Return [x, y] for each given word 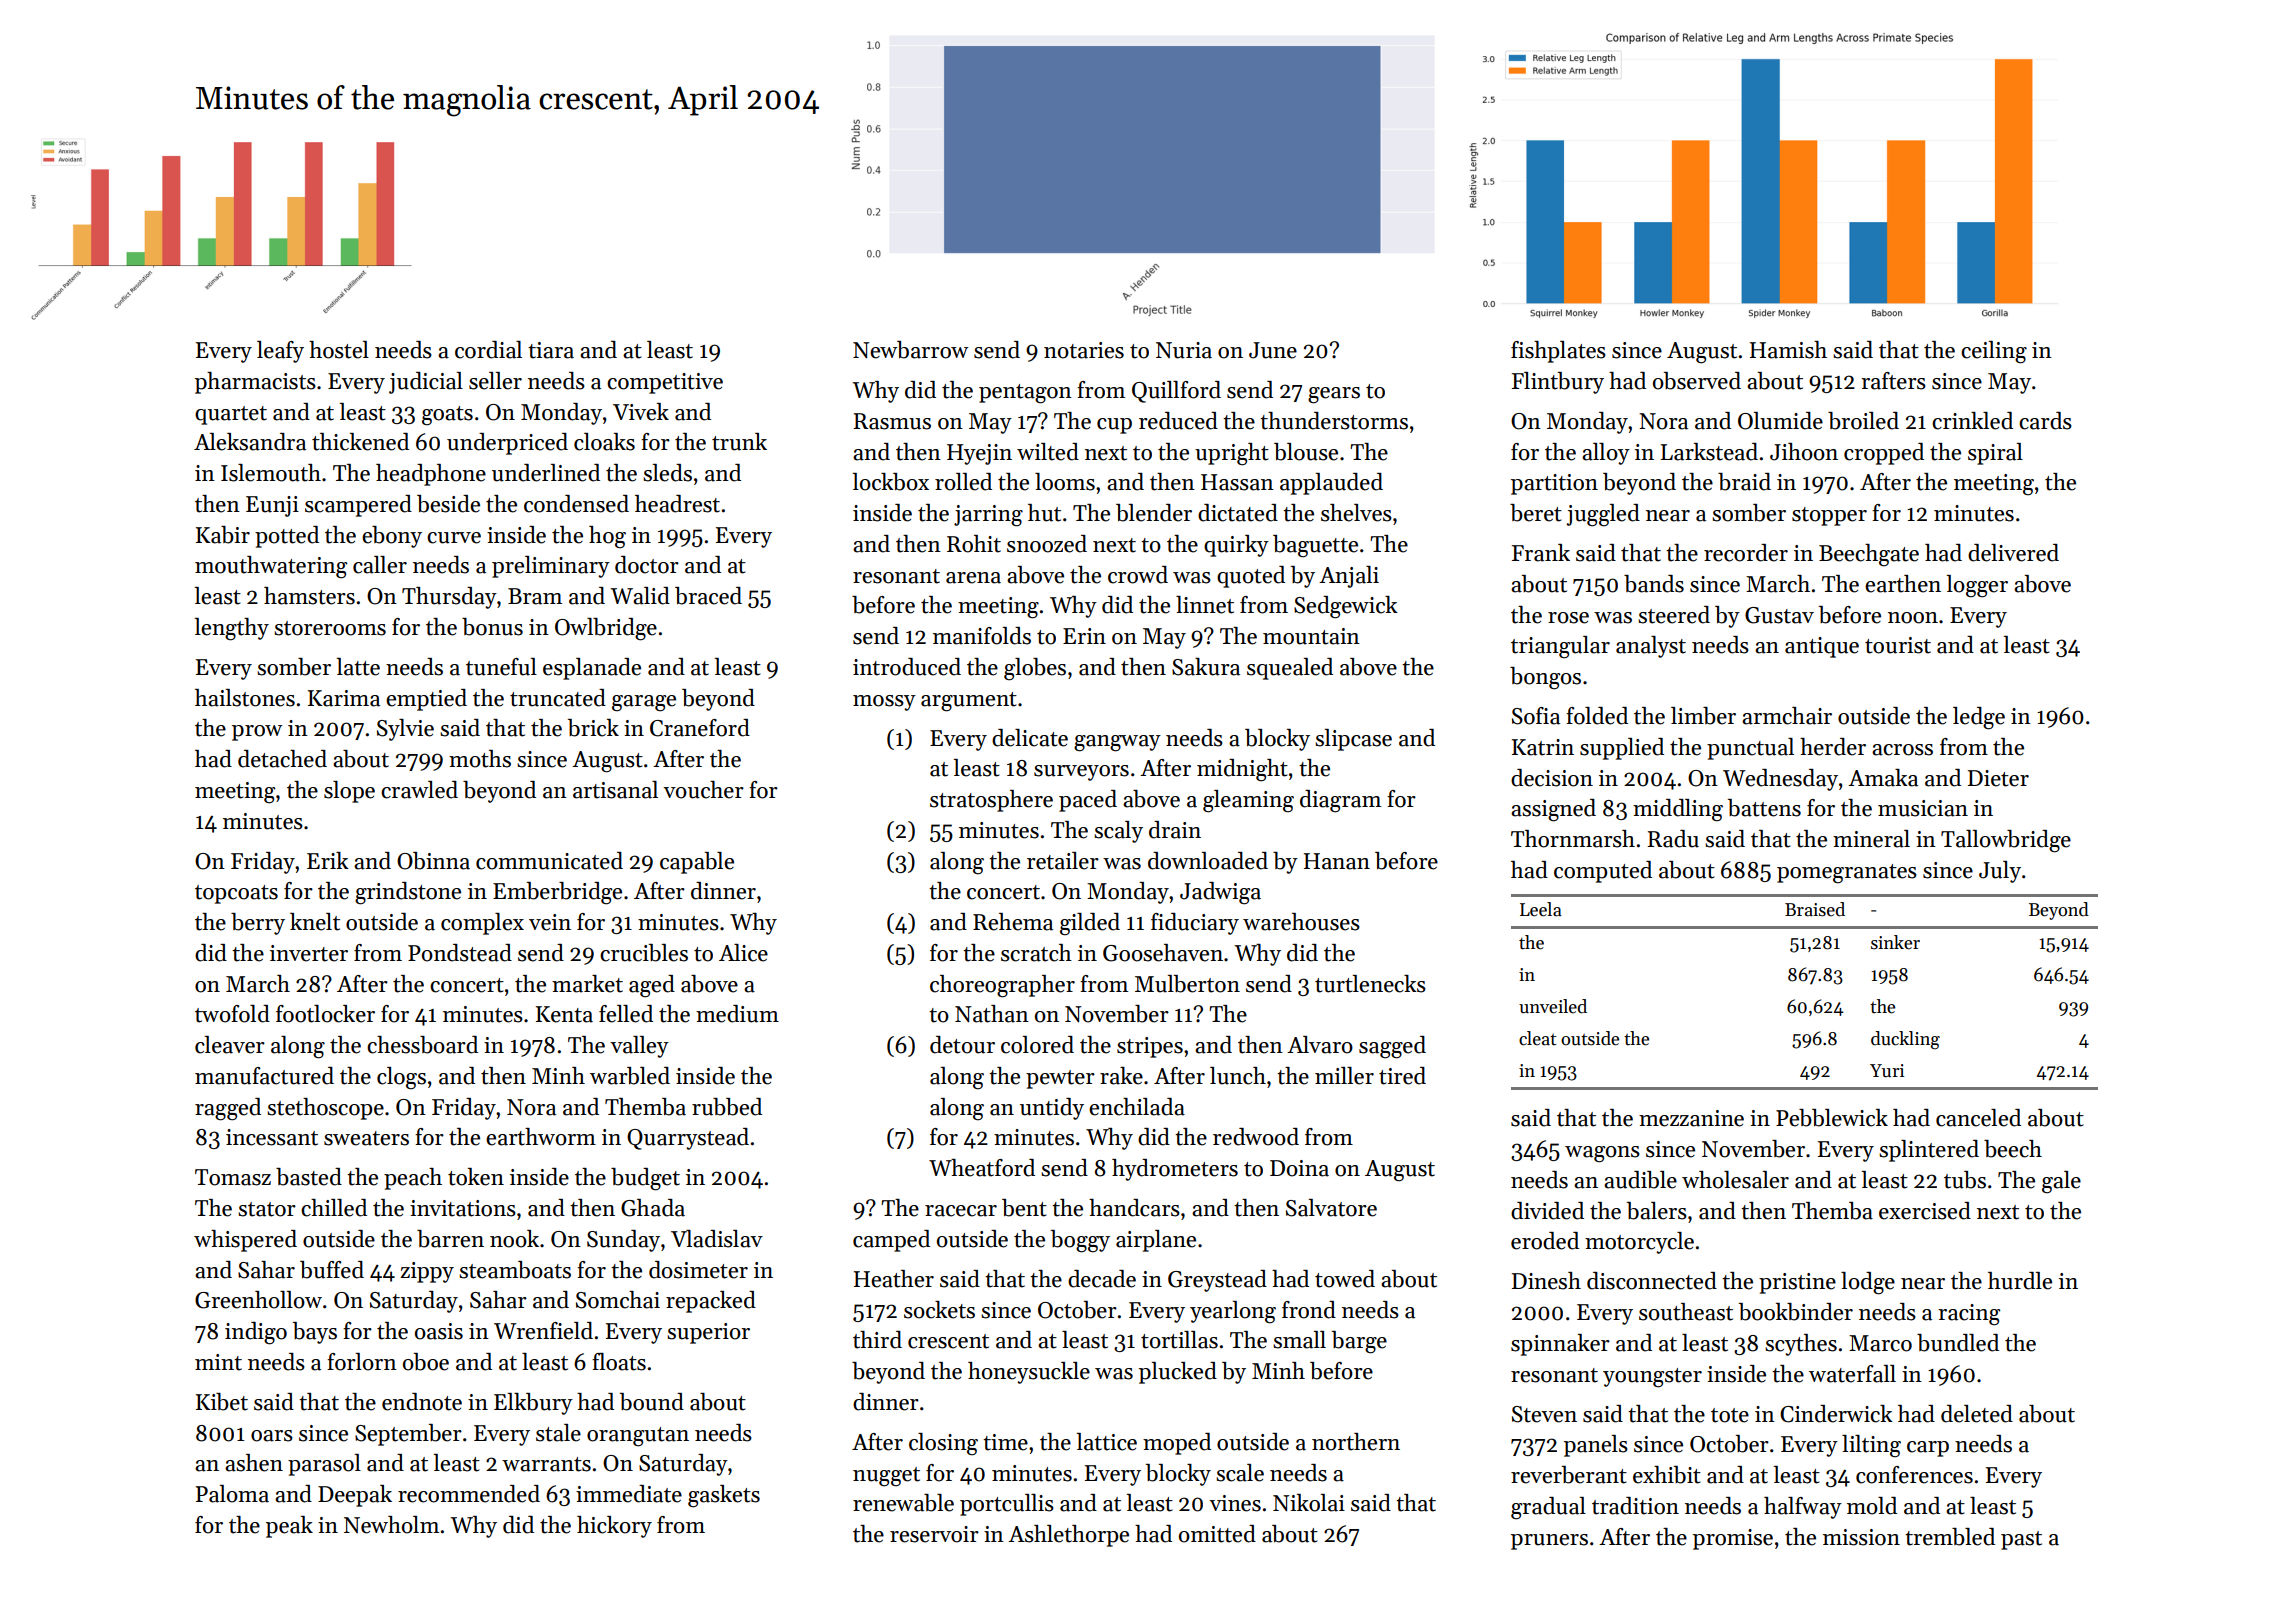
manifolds [982, 636]
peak [289, 1527]
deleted [1977, 1414]
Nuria [1184, 350]
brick [593, 728]
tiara [551, 350]
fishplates [1558, 352]
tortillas [1179, 1340]
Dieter [1998, 778]
